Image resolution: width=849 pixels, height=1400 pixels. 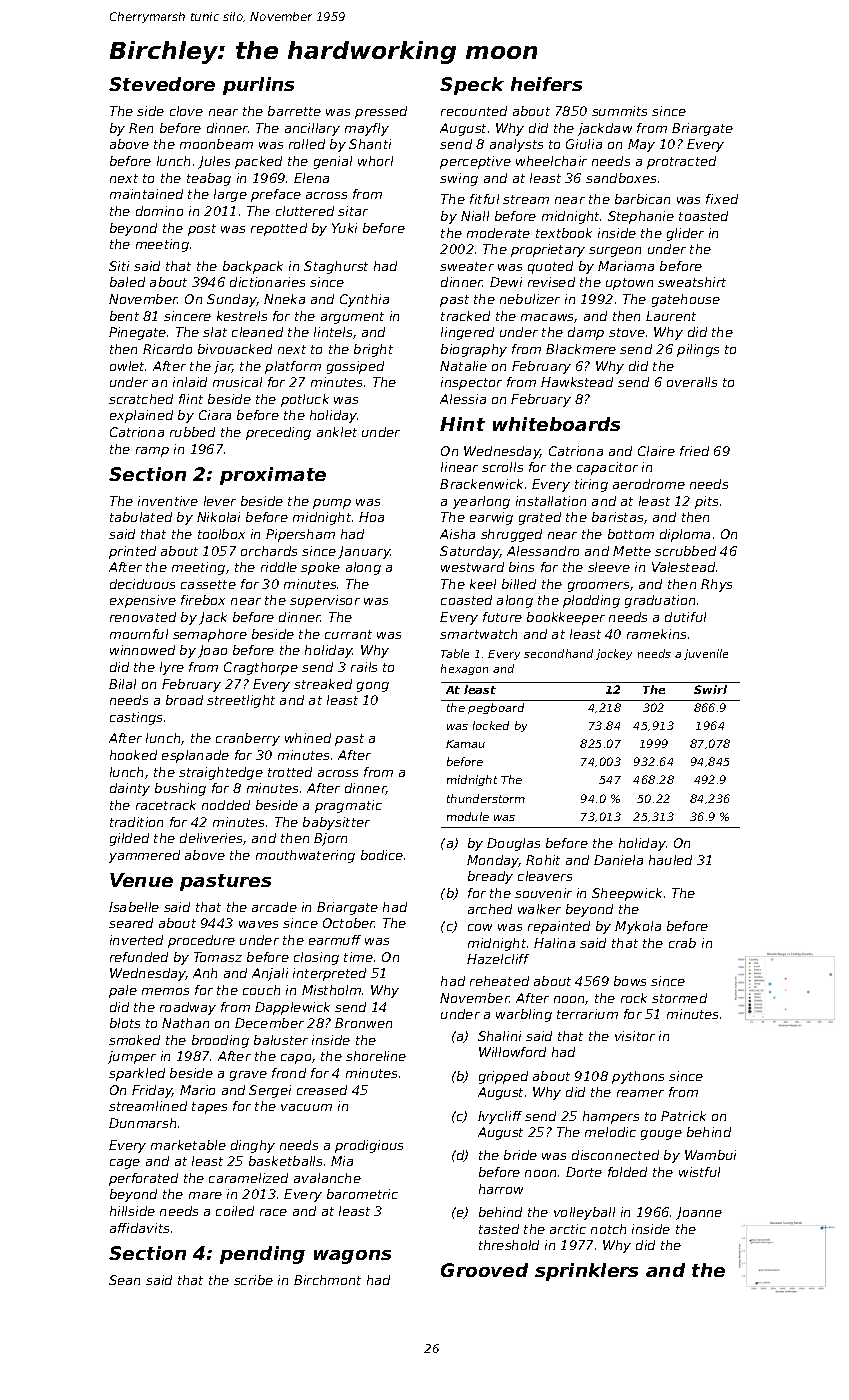 I want to click on castings, so click(x=136, y=718).
